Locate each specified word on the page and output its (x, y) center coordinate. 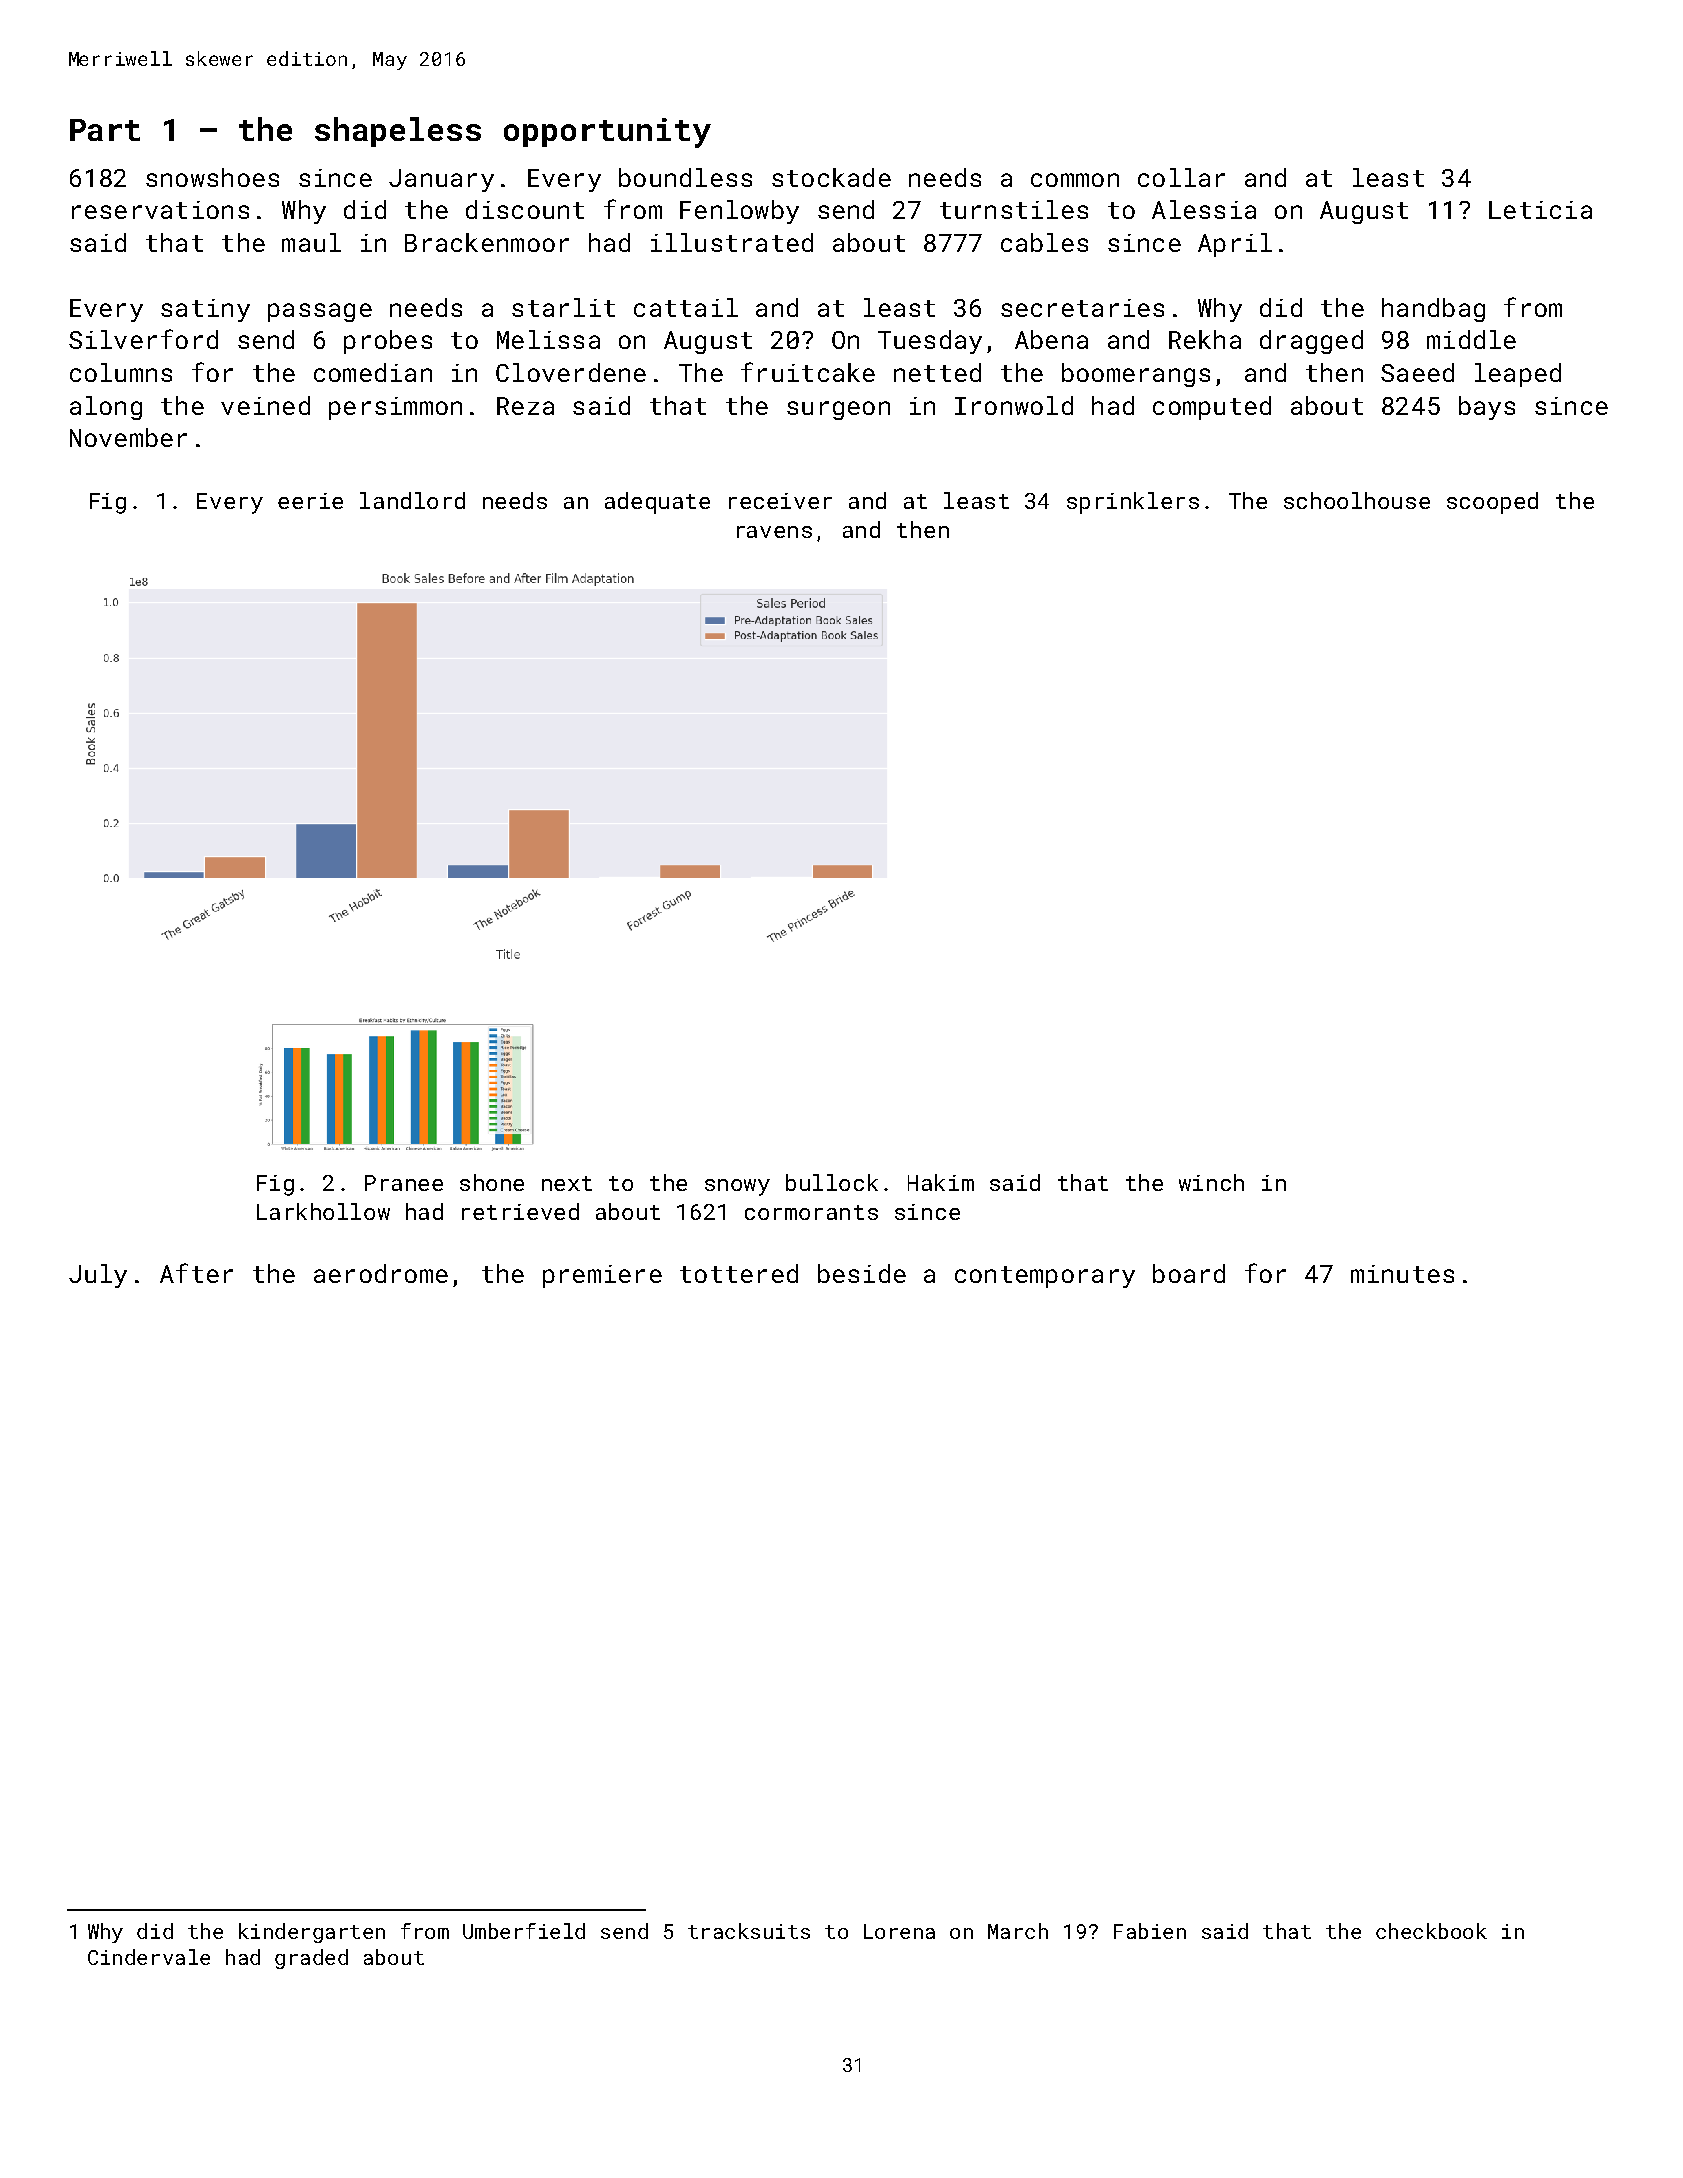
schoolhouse (1357, 500)
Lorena (899, 1931)
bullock (832, 1182)
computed (1212, 408)
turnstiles (1014, 209)
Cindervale (149, 1957)
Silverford (143, 339)
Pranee (404, 1183)
